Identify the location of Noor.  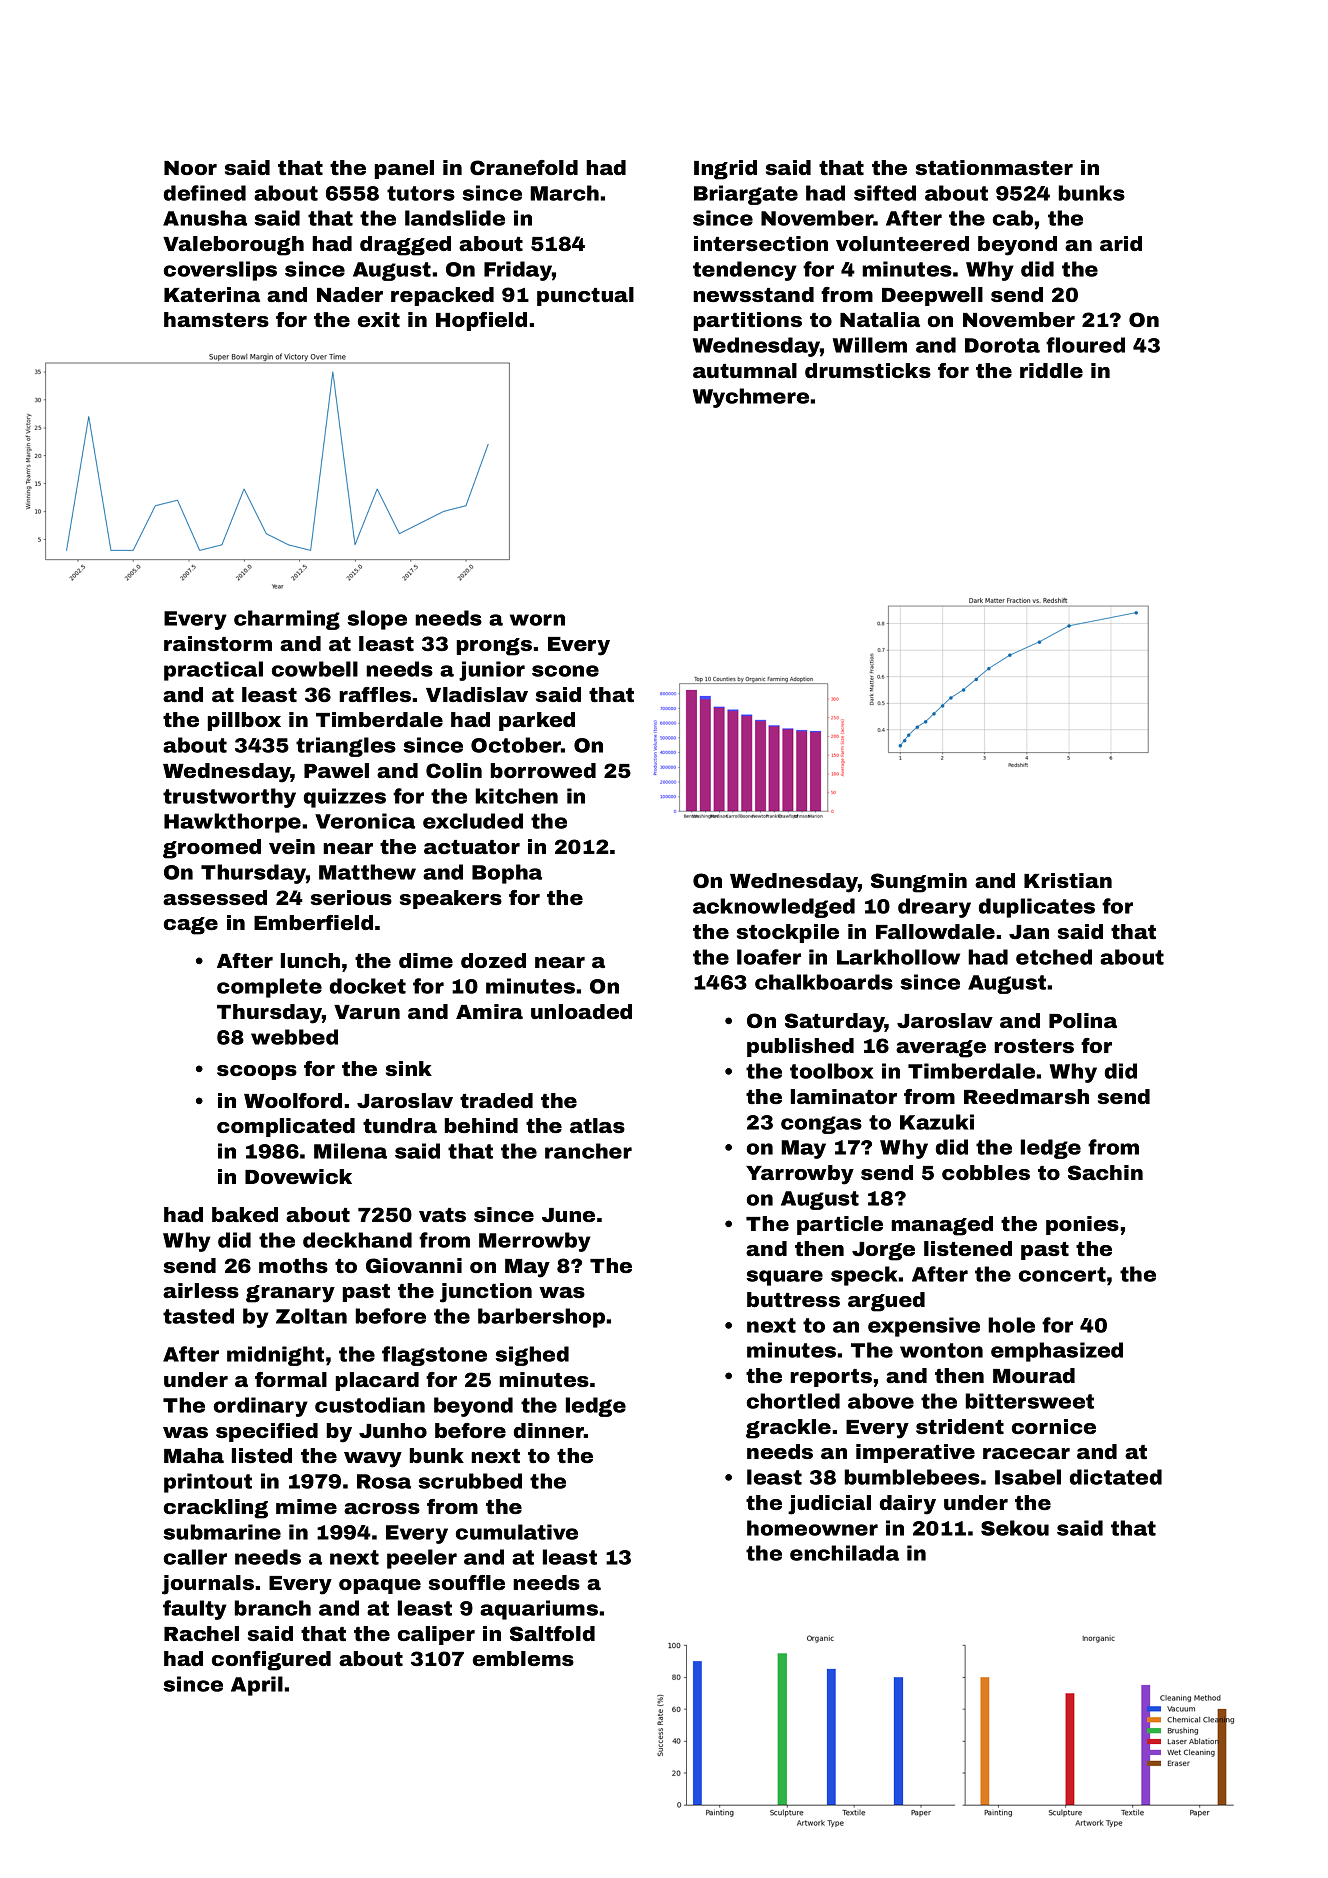
(190, 168).
